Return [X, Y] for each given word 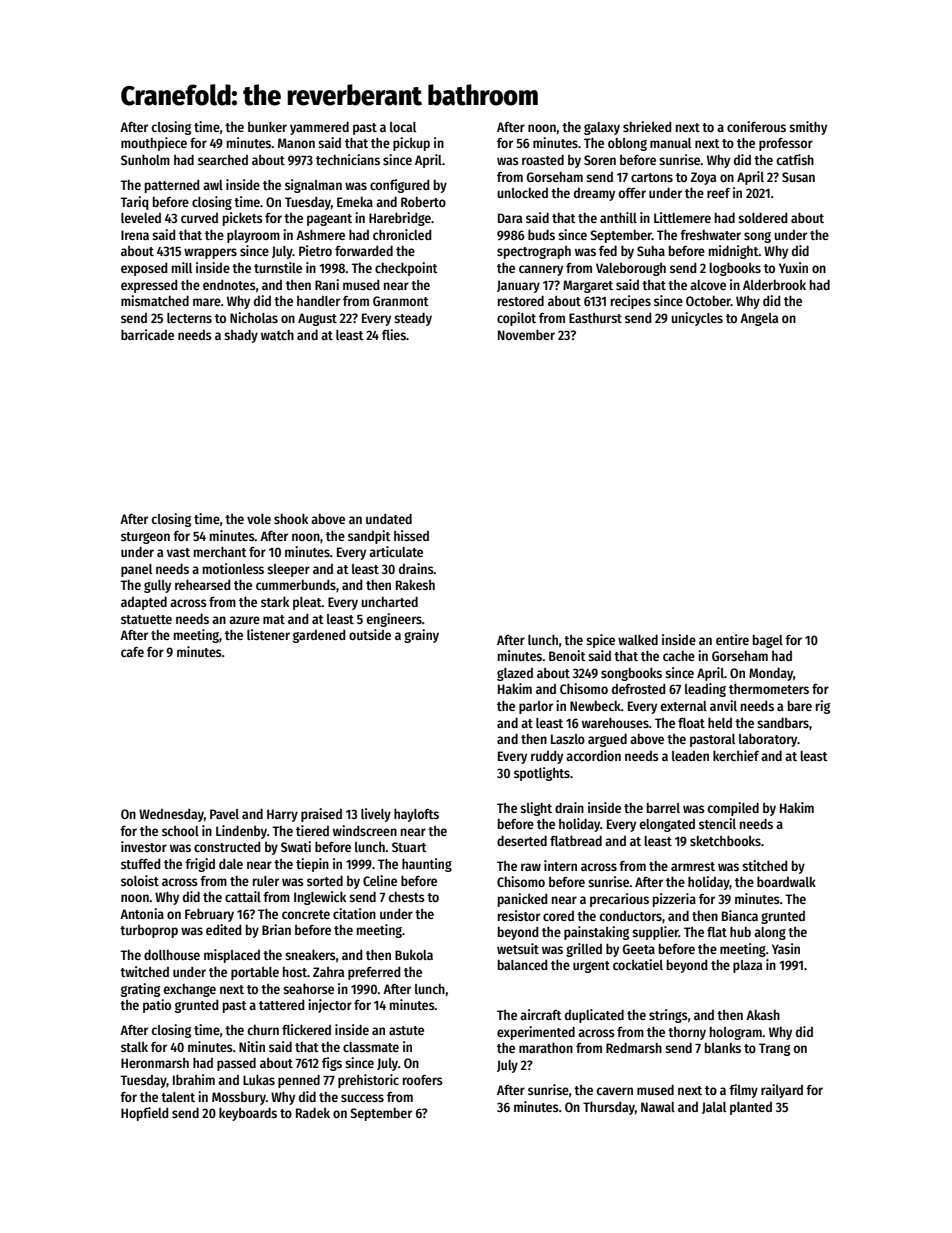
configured [400, 186]
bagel [768, 641]
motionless [233, 568]
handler [318, 301]
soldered [763, 217]
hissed [411, 535]
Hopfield [145, 1114]
